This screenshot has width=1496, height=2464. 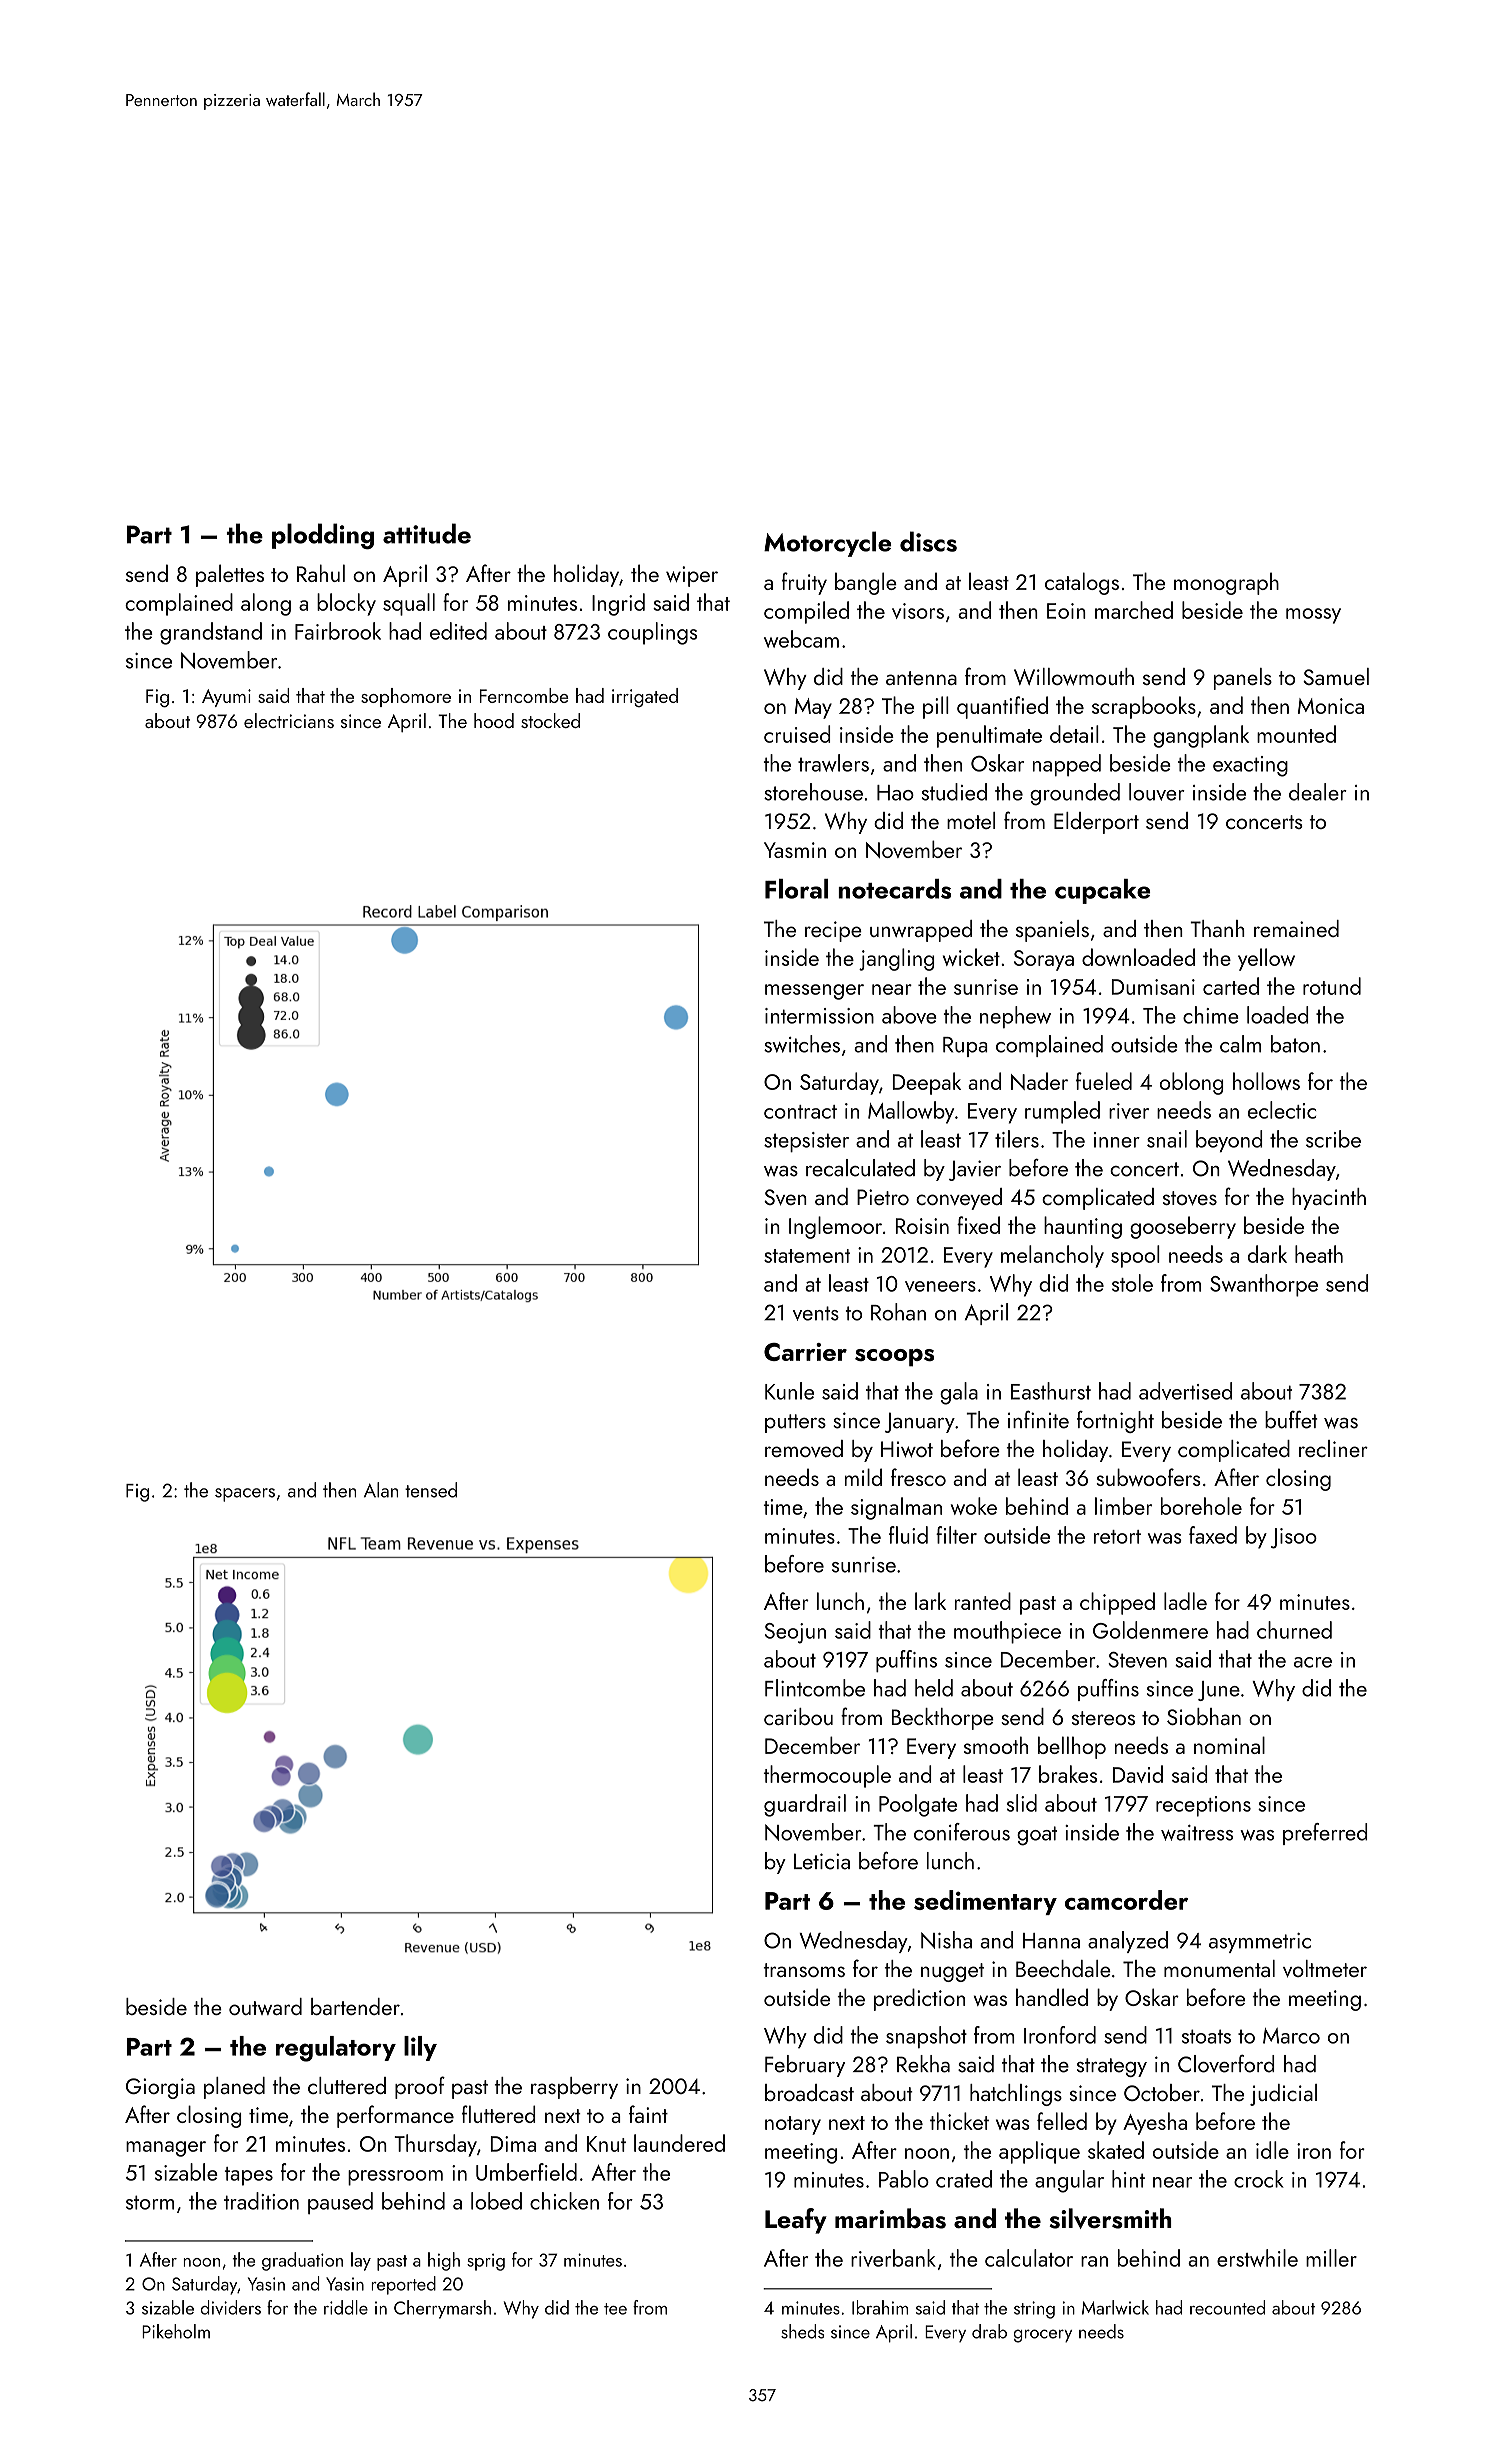 I want to click on Ayumi, so click(x=226, y=698).
